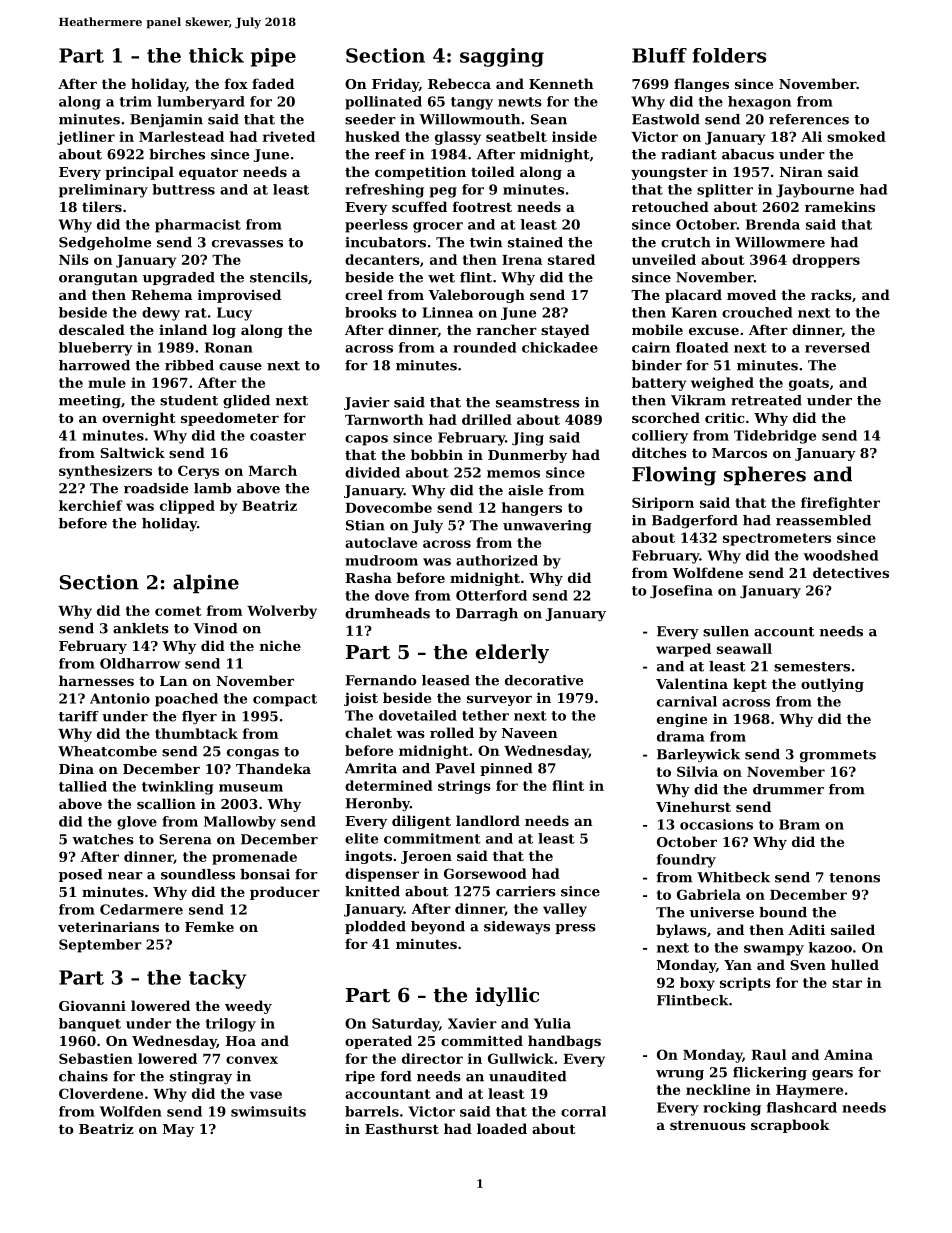 This page has width=952, height=1233. What do you see at coordinates (831, 294) in the page?
I see `racks` at bounding box center [831, 294].
